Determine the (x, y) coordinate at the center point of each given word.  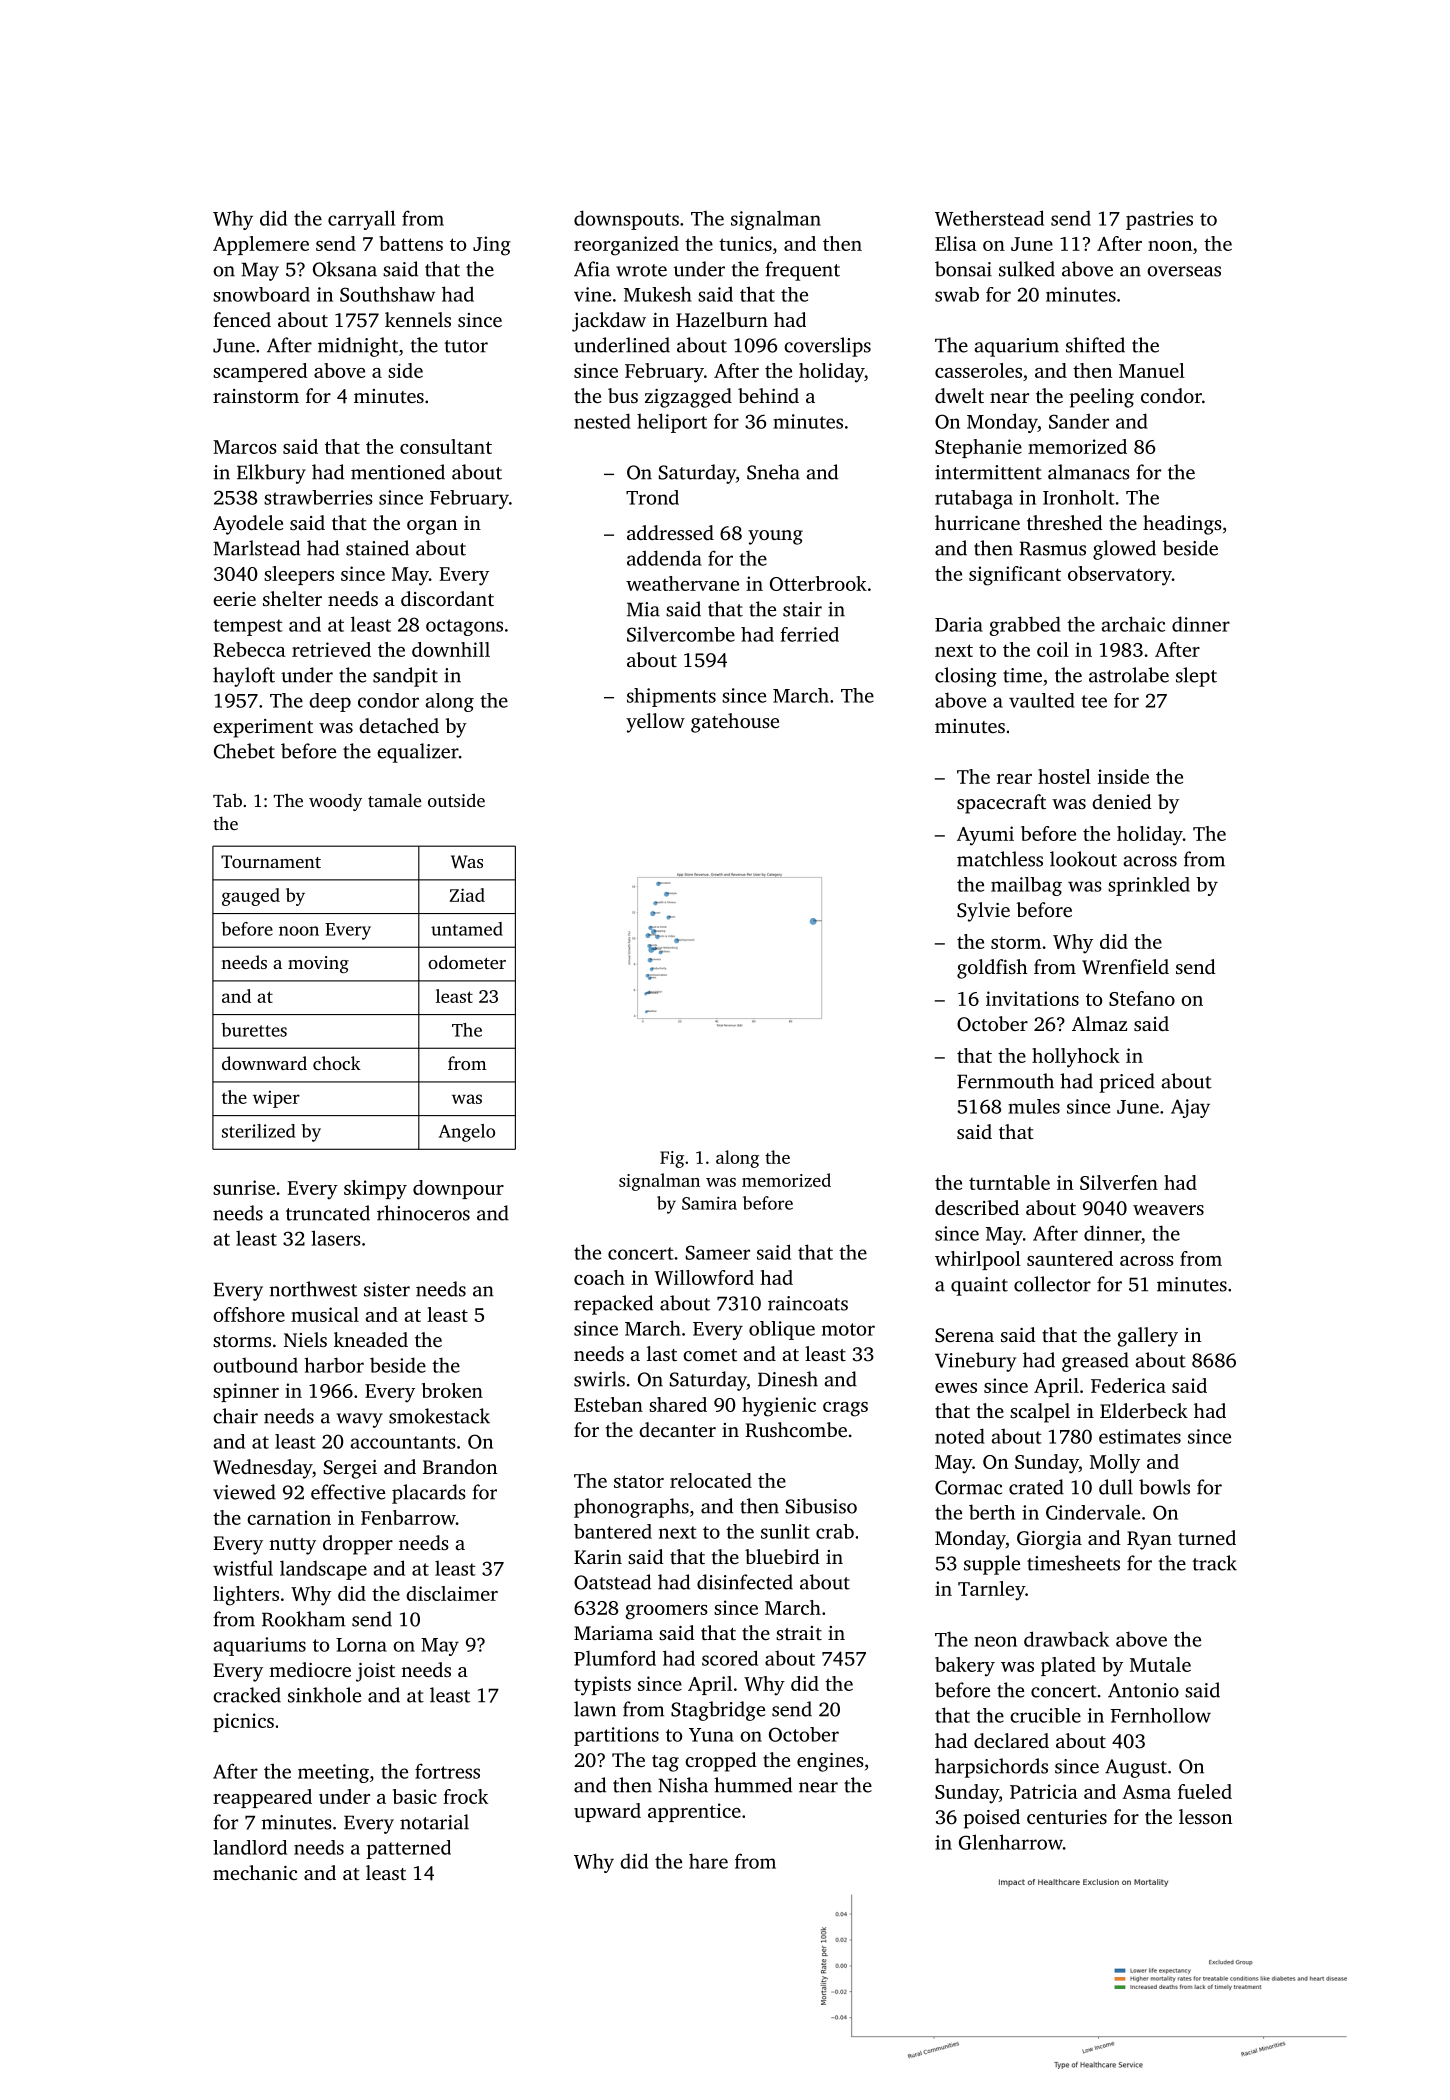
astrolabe (1129, 675)
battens (411, 243)
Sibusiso (821, 1506)
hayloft (244, 677)
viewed (244, 1492)
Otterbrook (818, 583)
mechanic (255, 1872)
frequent (803, 271)
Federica (1128, 1385)
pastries (1159, 220)
